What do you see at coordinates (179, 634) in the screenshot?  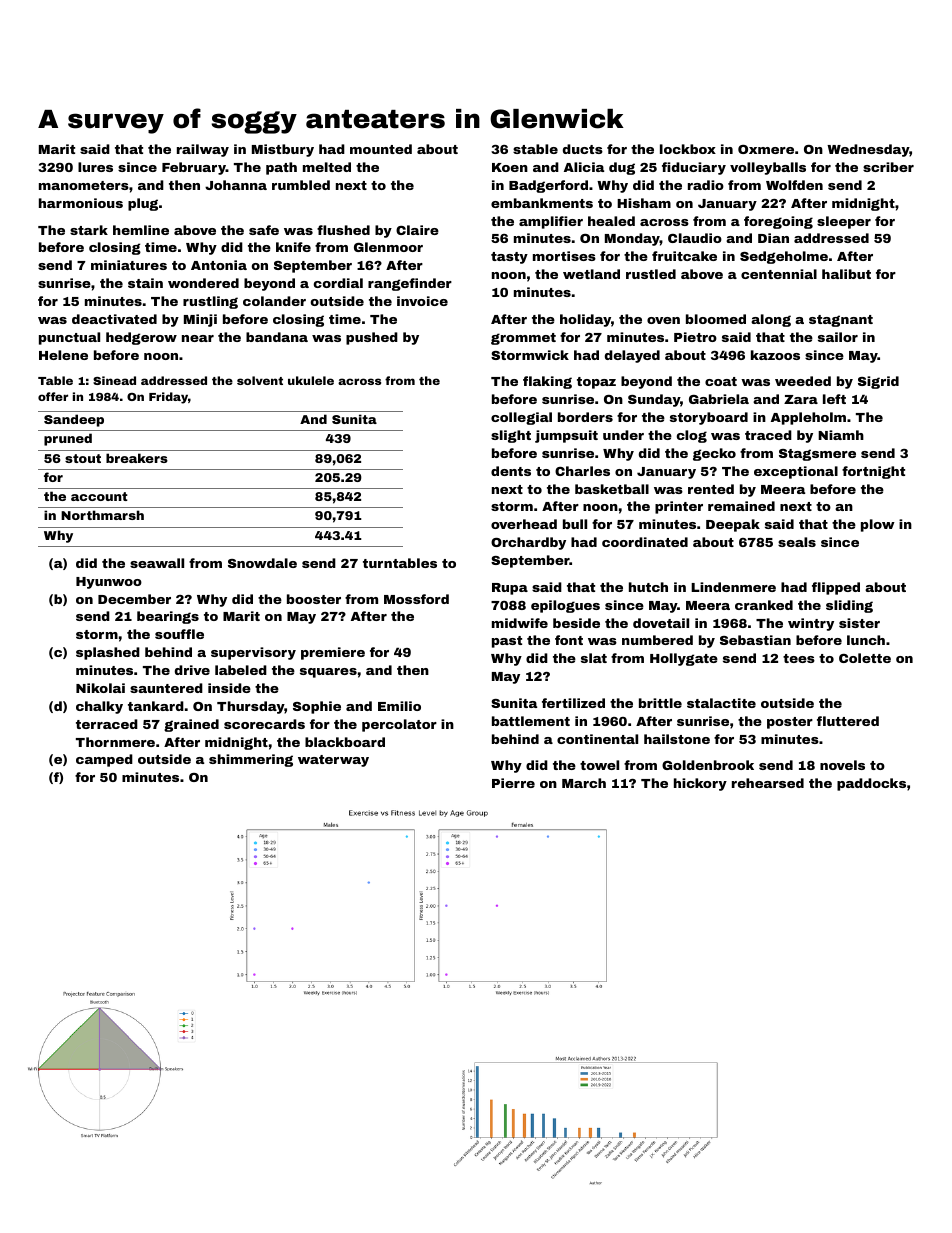 I see `souffle` at bounding box center [179, 634].
